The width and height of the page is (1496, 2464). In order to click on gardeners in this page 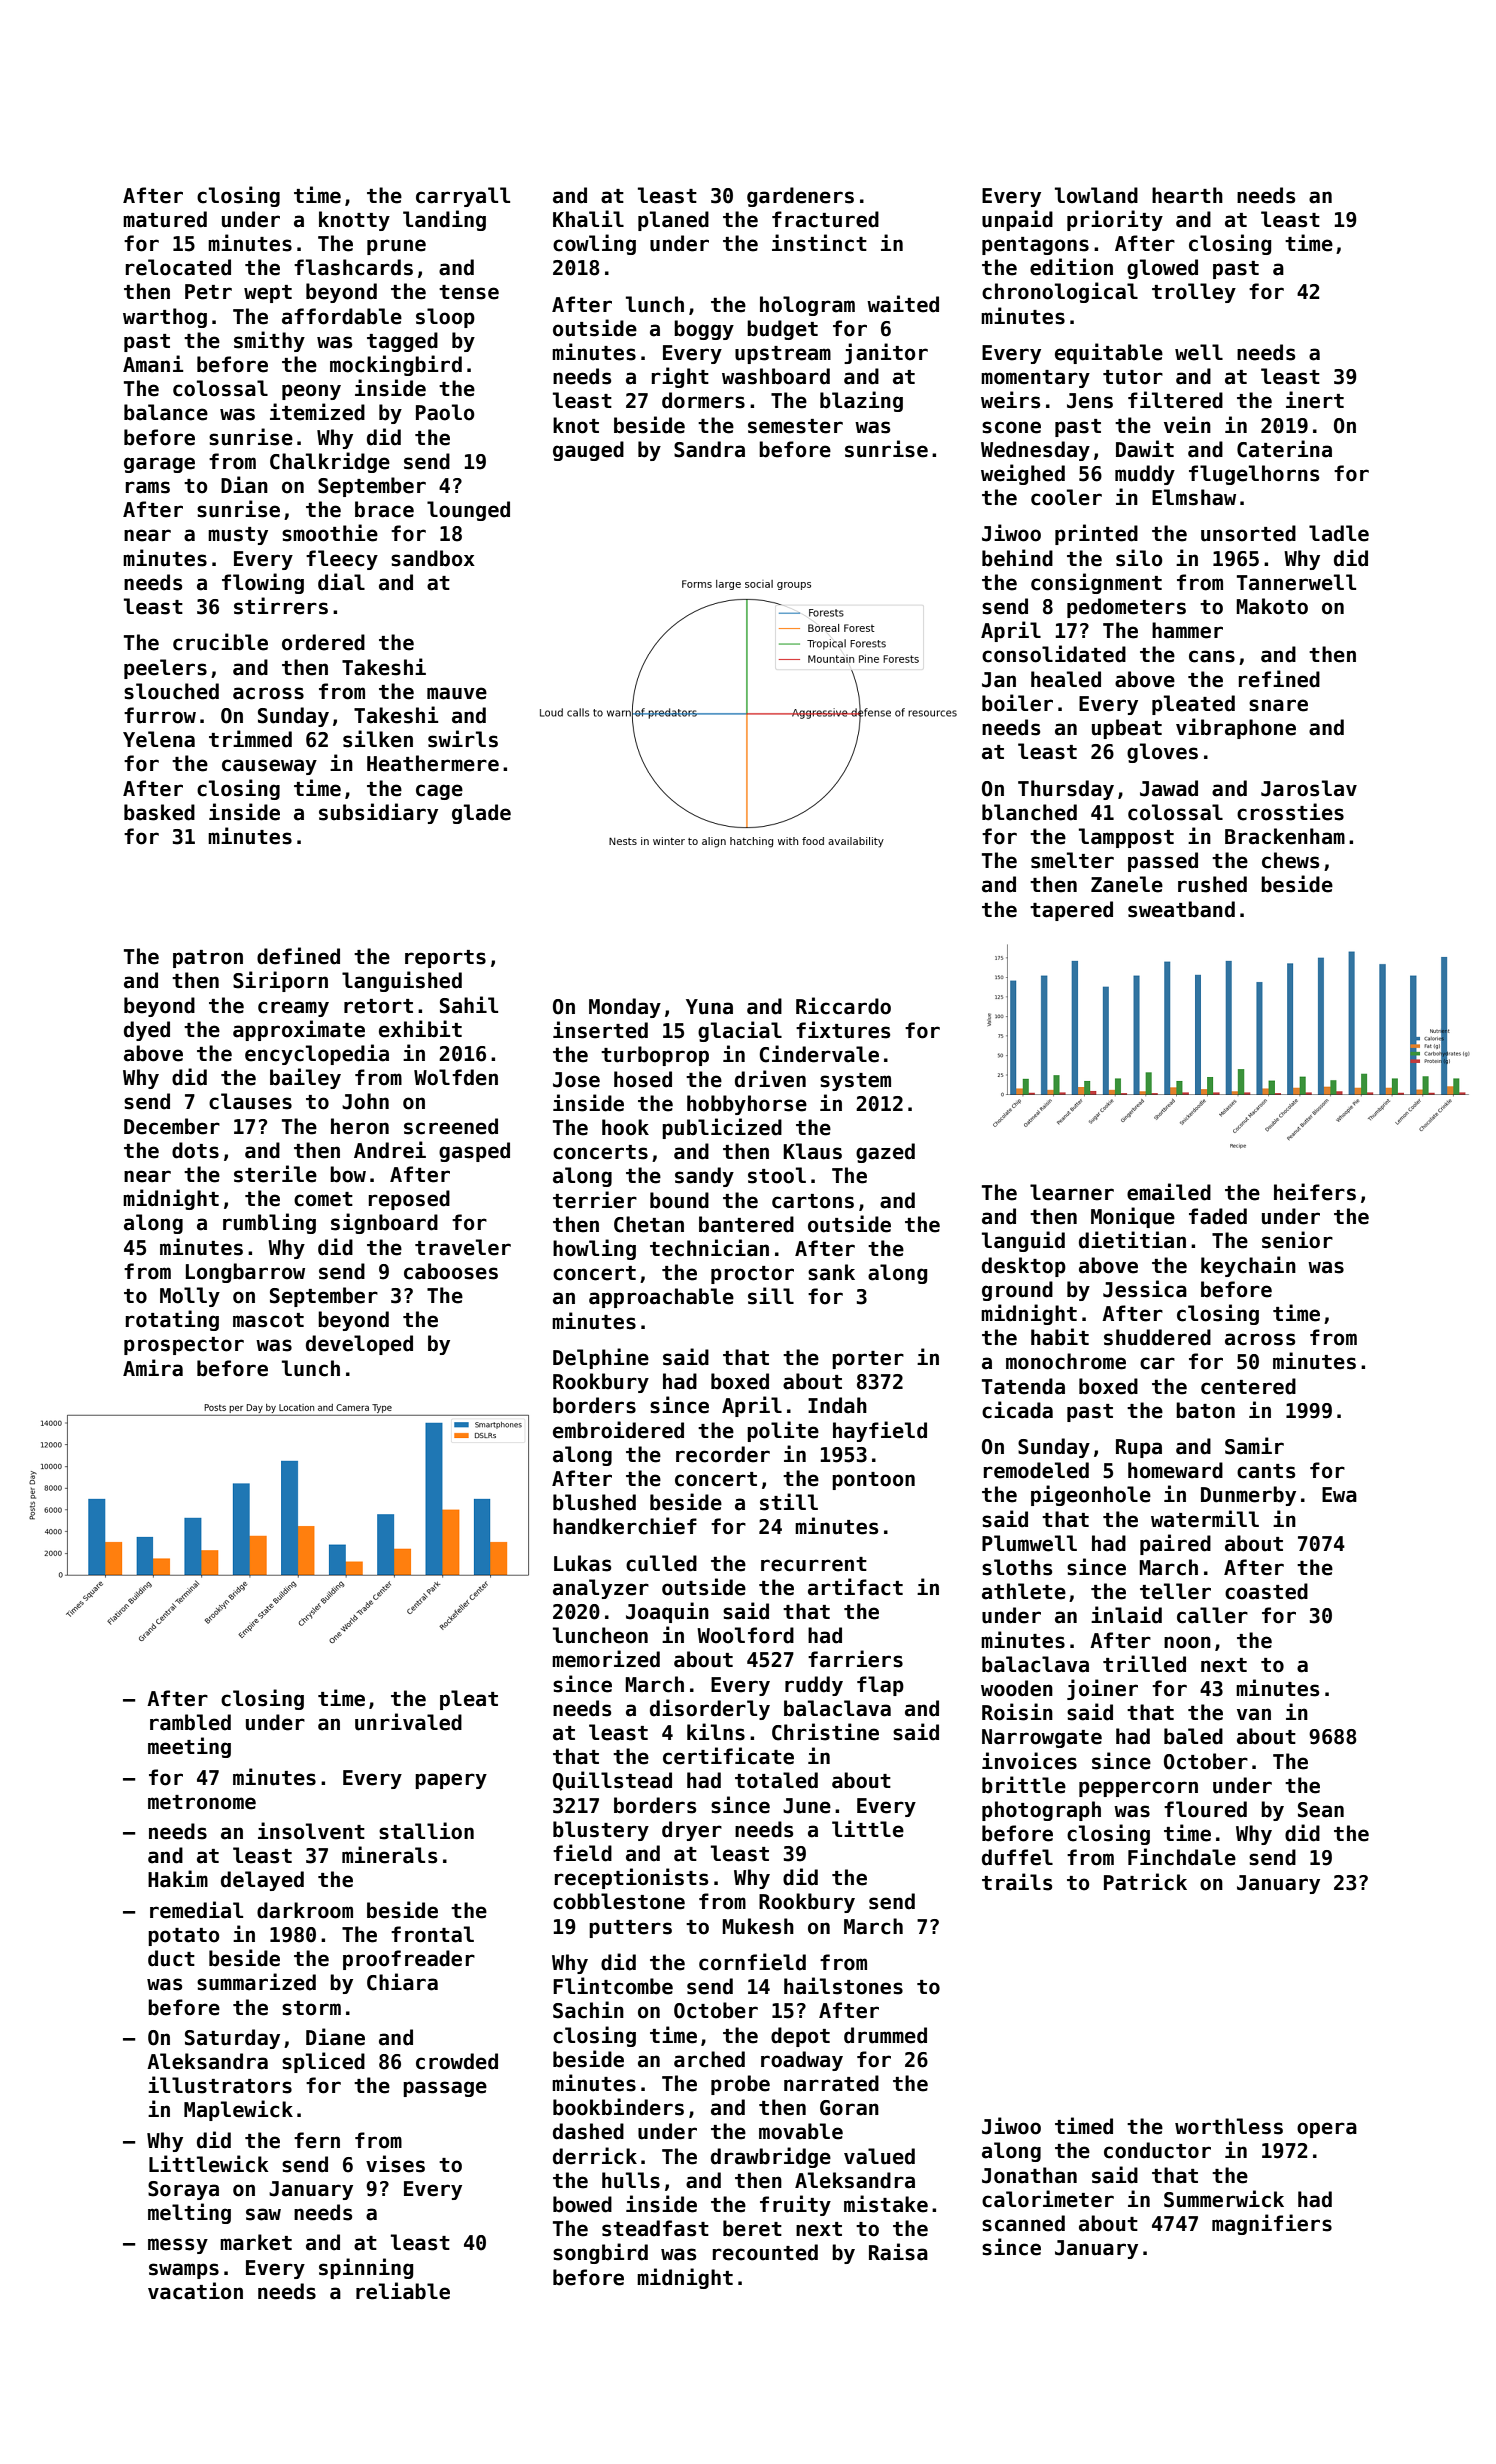, I will do `click(800, 197)`.
